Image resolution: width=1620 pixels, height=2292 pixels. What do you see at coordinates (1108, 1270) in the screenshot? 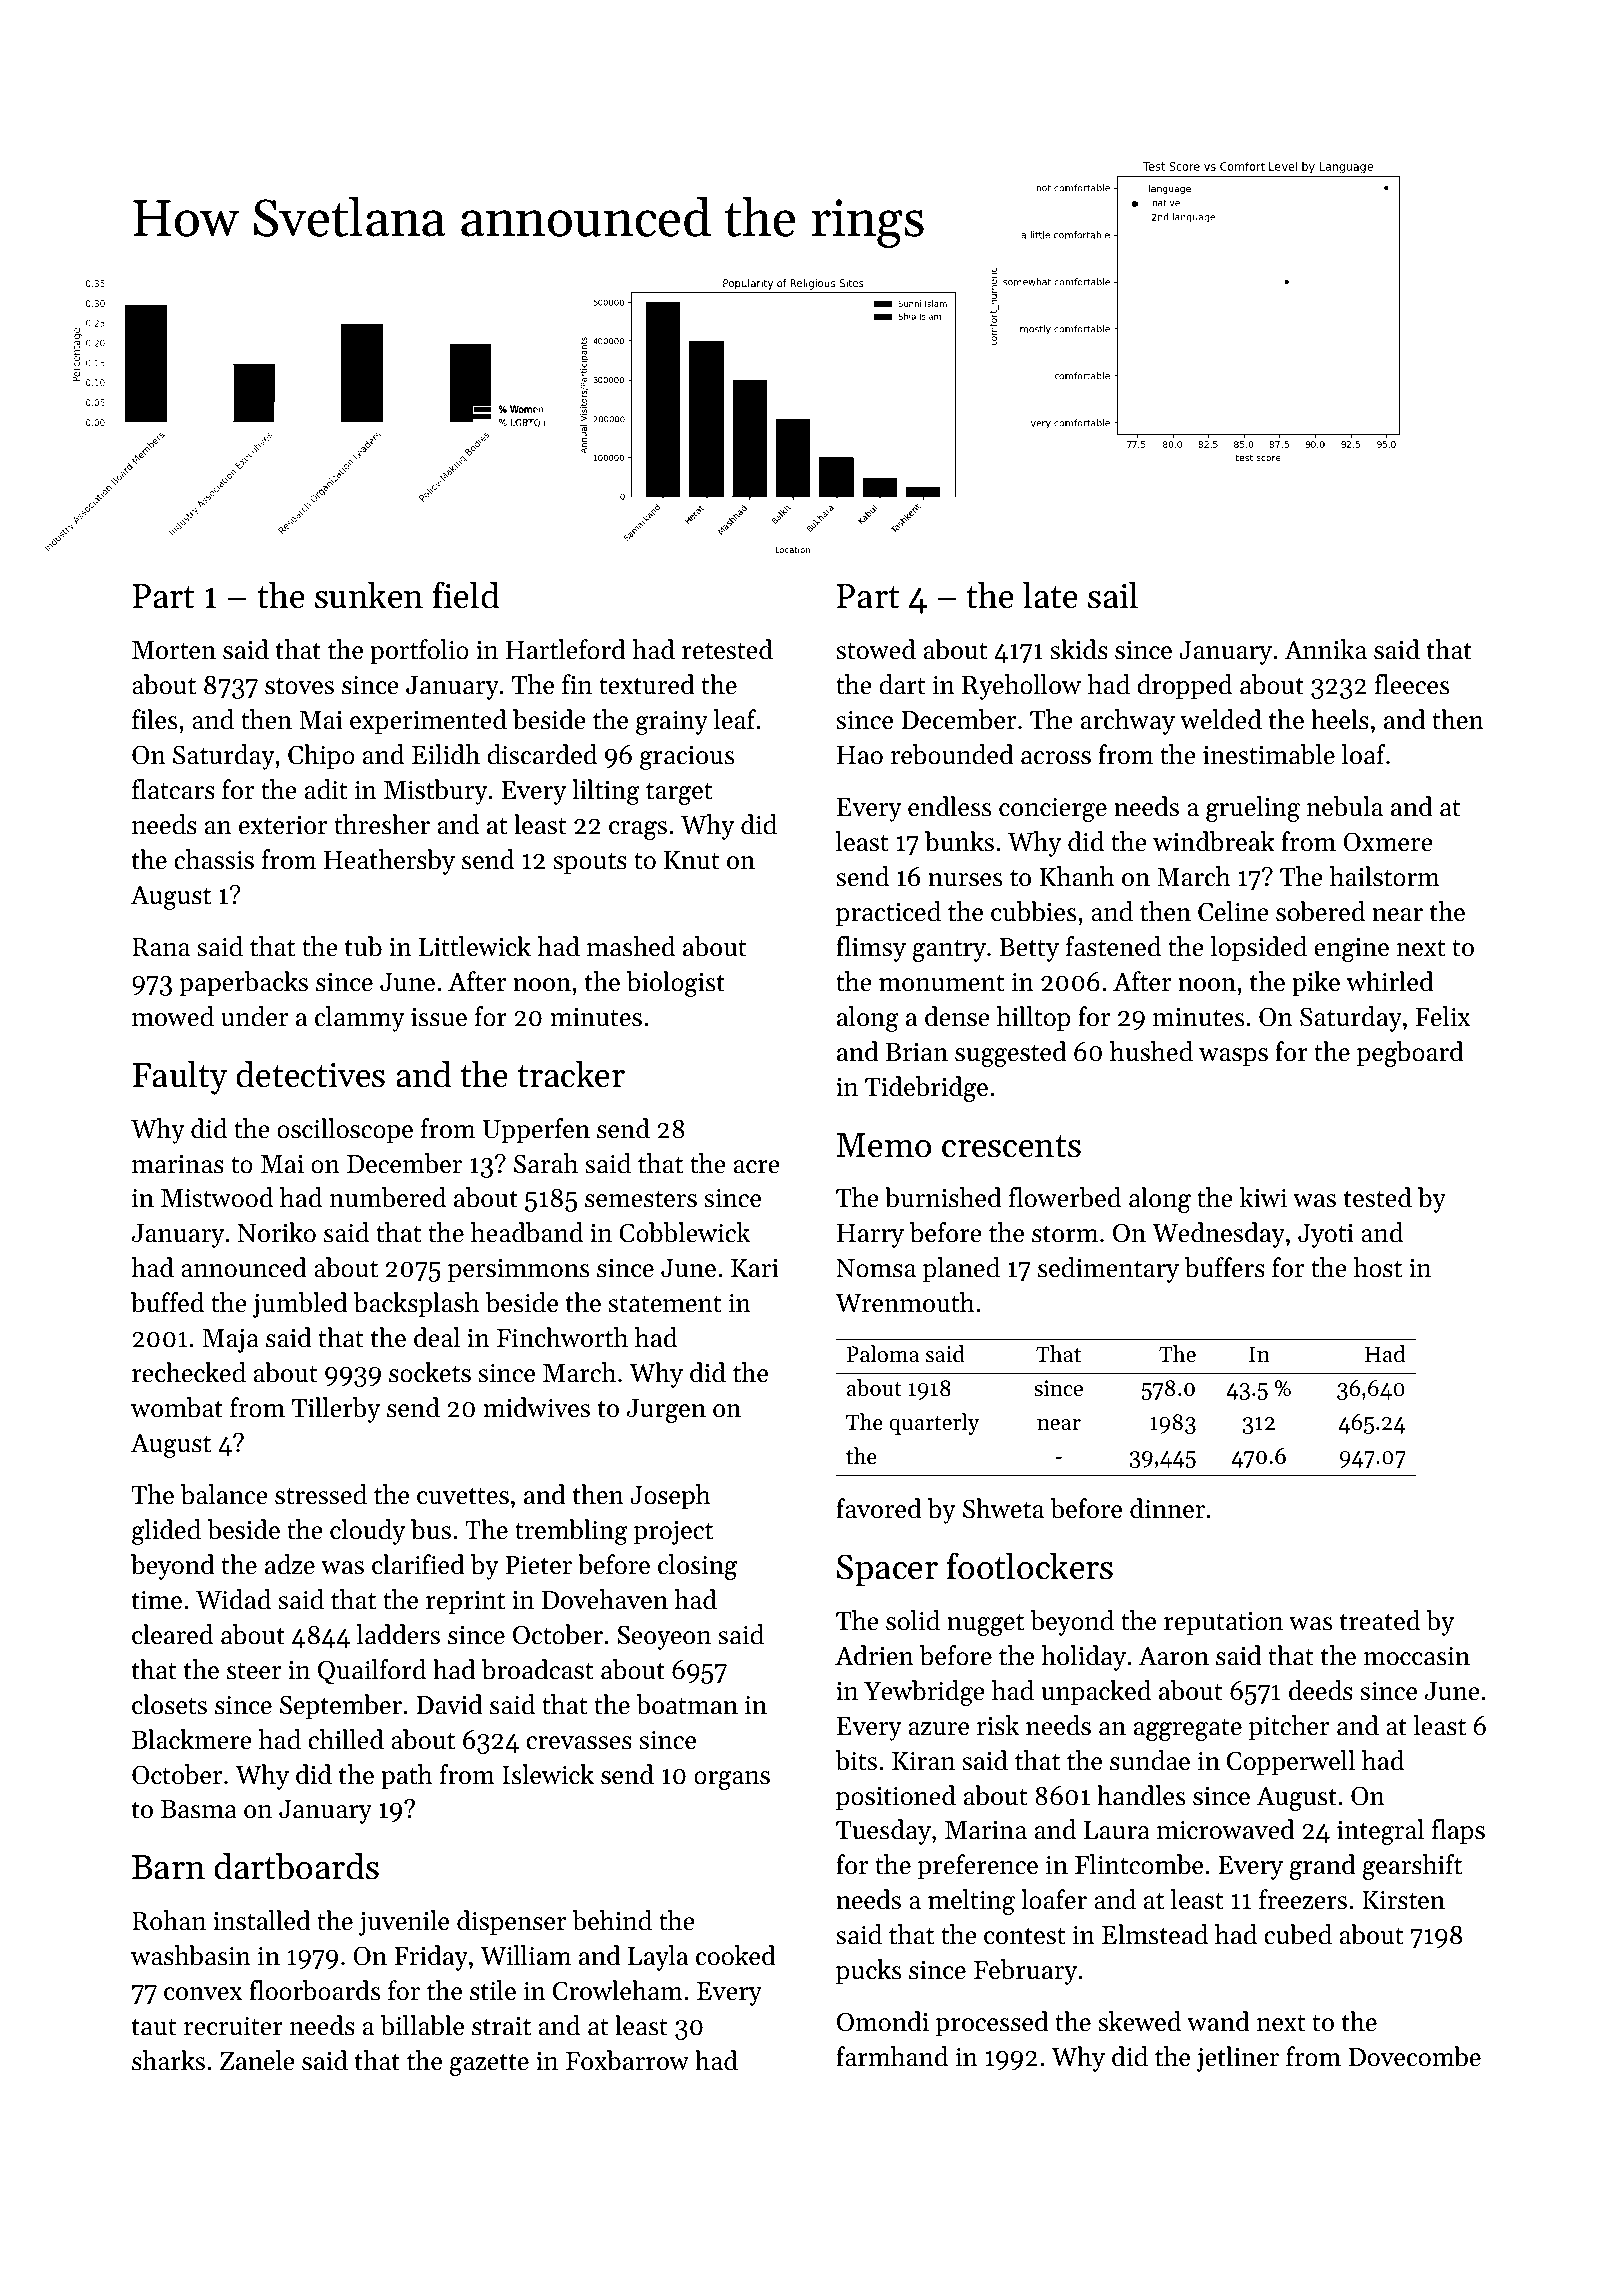
I see `sedimentary` at bounding box center [1108, 1270].
